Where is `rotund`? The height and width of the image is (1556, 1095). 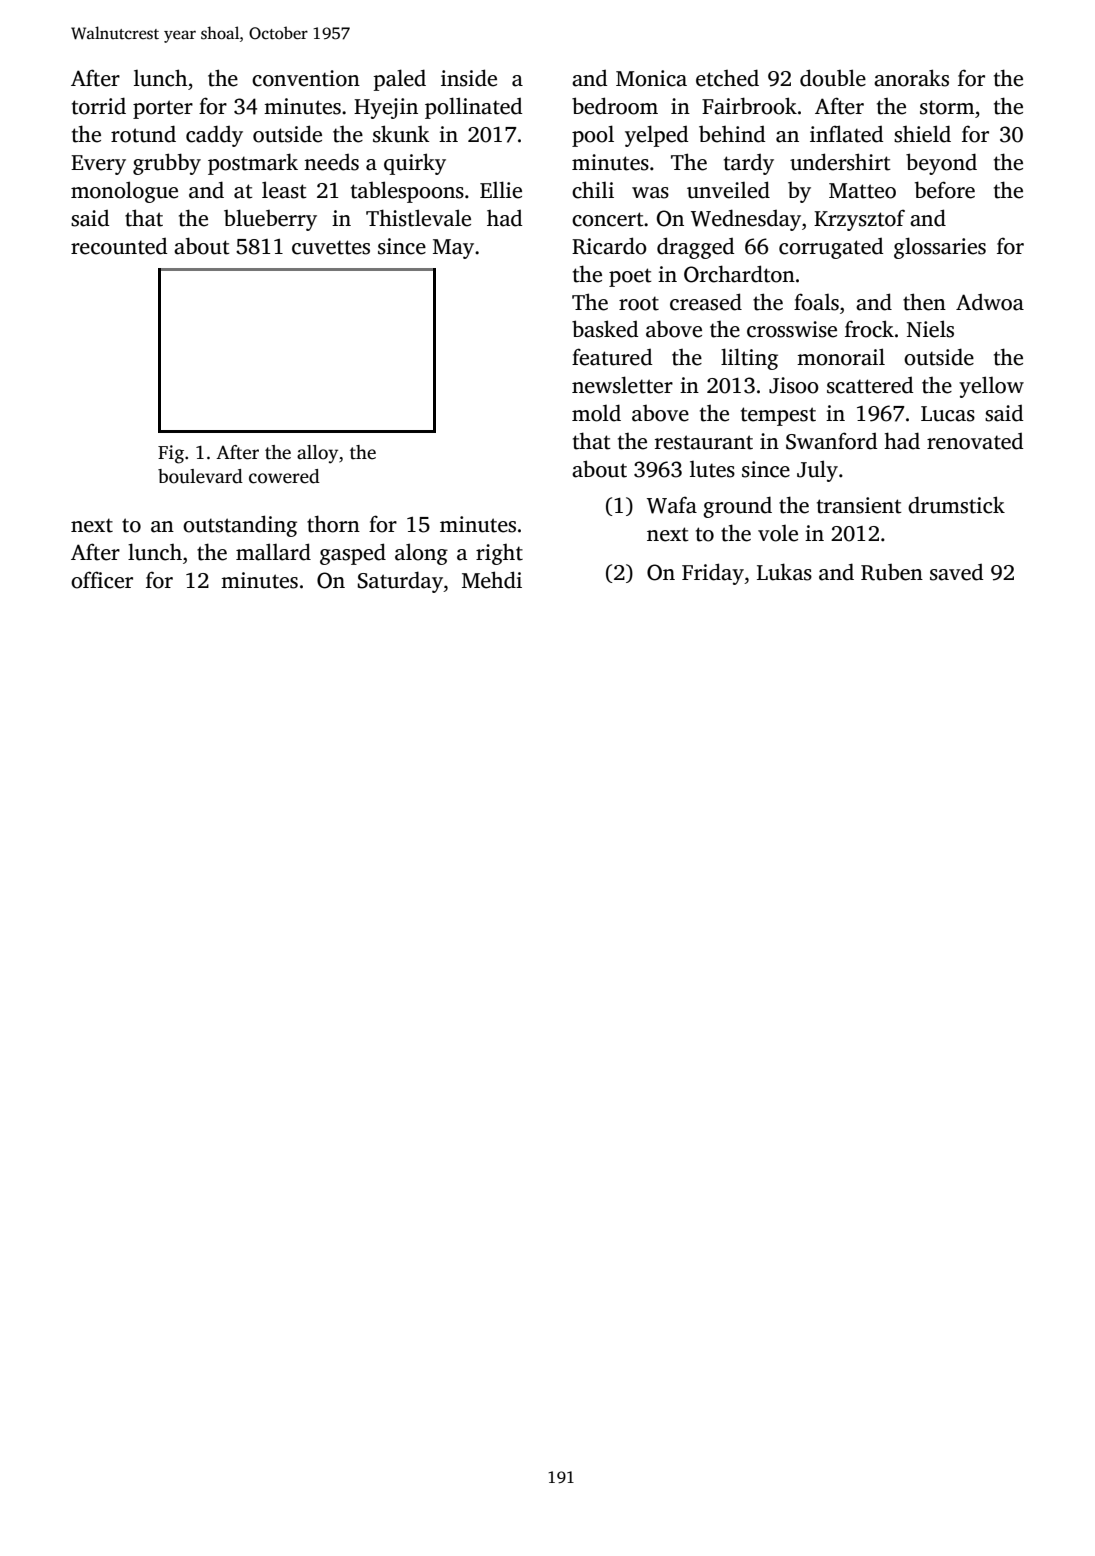
rotund is located at coordinates (143, 134).
